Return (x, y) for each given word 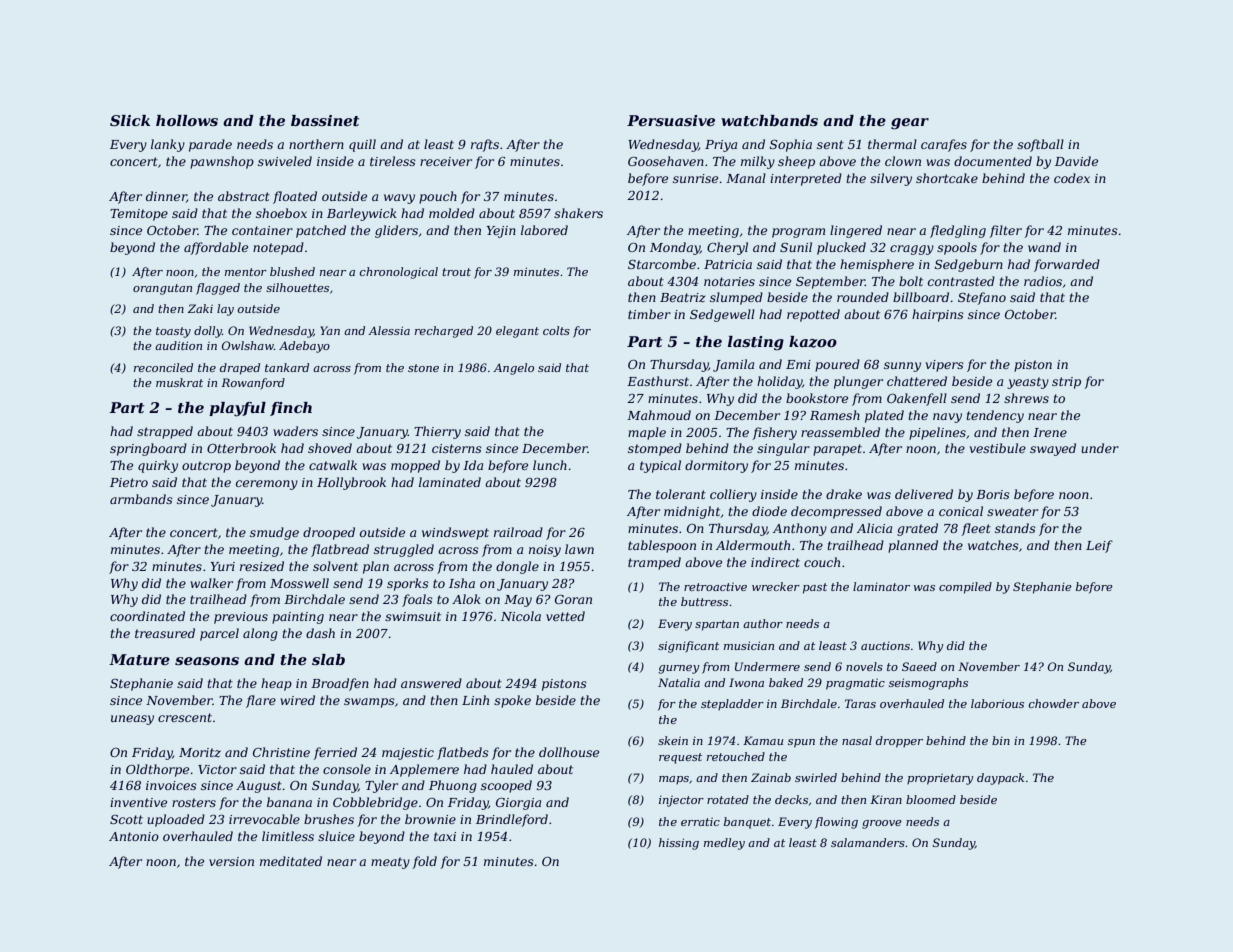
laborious (997, 703)
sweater (1012, 511)
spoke (512, 701)
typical (660, 466)
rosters (194, 802)
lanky (168, 145)
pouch (438, 197)
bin (1001, 740)
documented (993, 161)
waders (295, 431)
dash (320, 633)
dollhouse (569, 752)
